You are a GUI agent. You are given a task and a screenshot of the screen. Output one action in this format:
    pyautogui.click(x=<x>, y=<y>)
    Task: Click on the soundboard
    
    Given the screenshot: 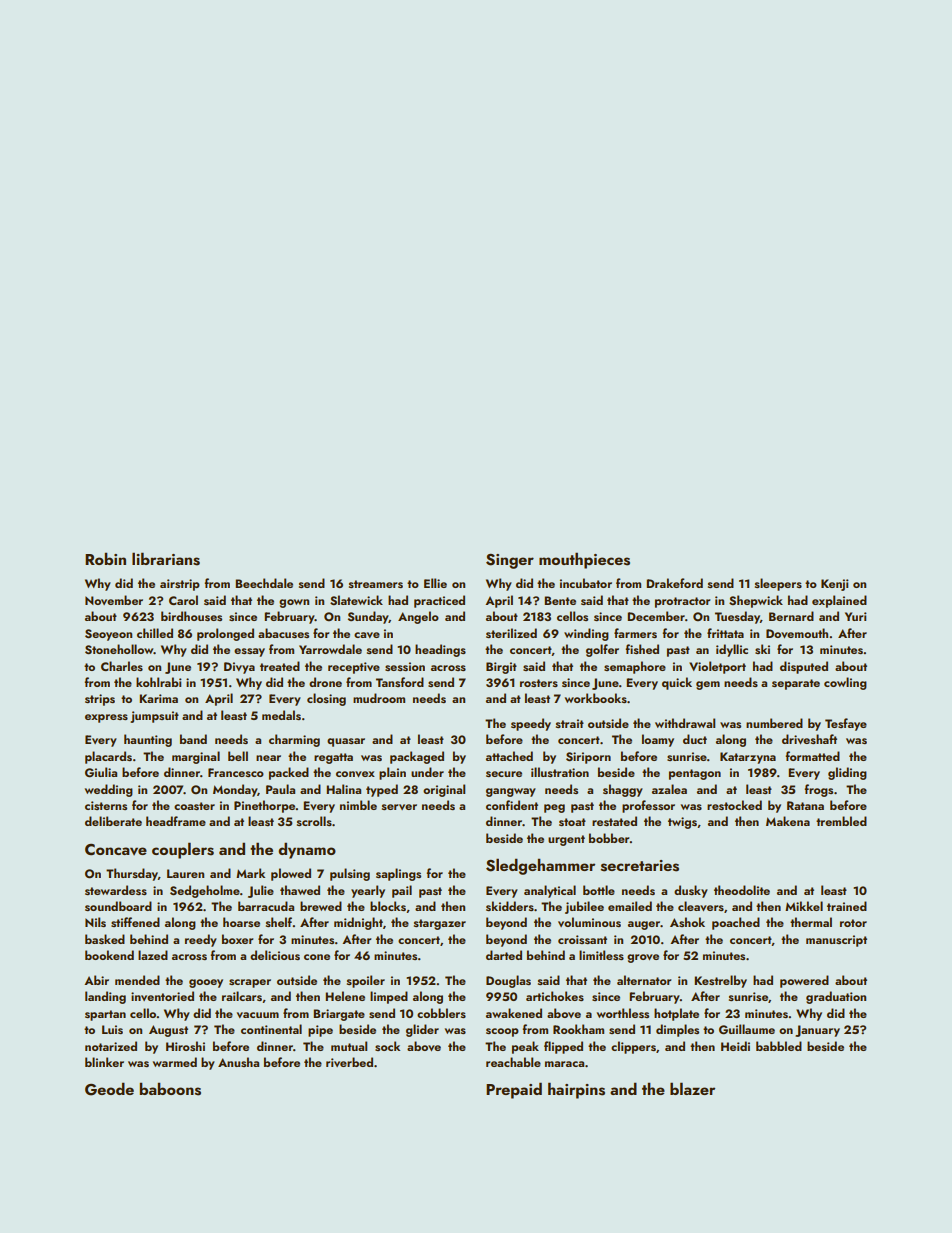 What is the action you would take?
    pyautogui.click(x=118, y=906)
